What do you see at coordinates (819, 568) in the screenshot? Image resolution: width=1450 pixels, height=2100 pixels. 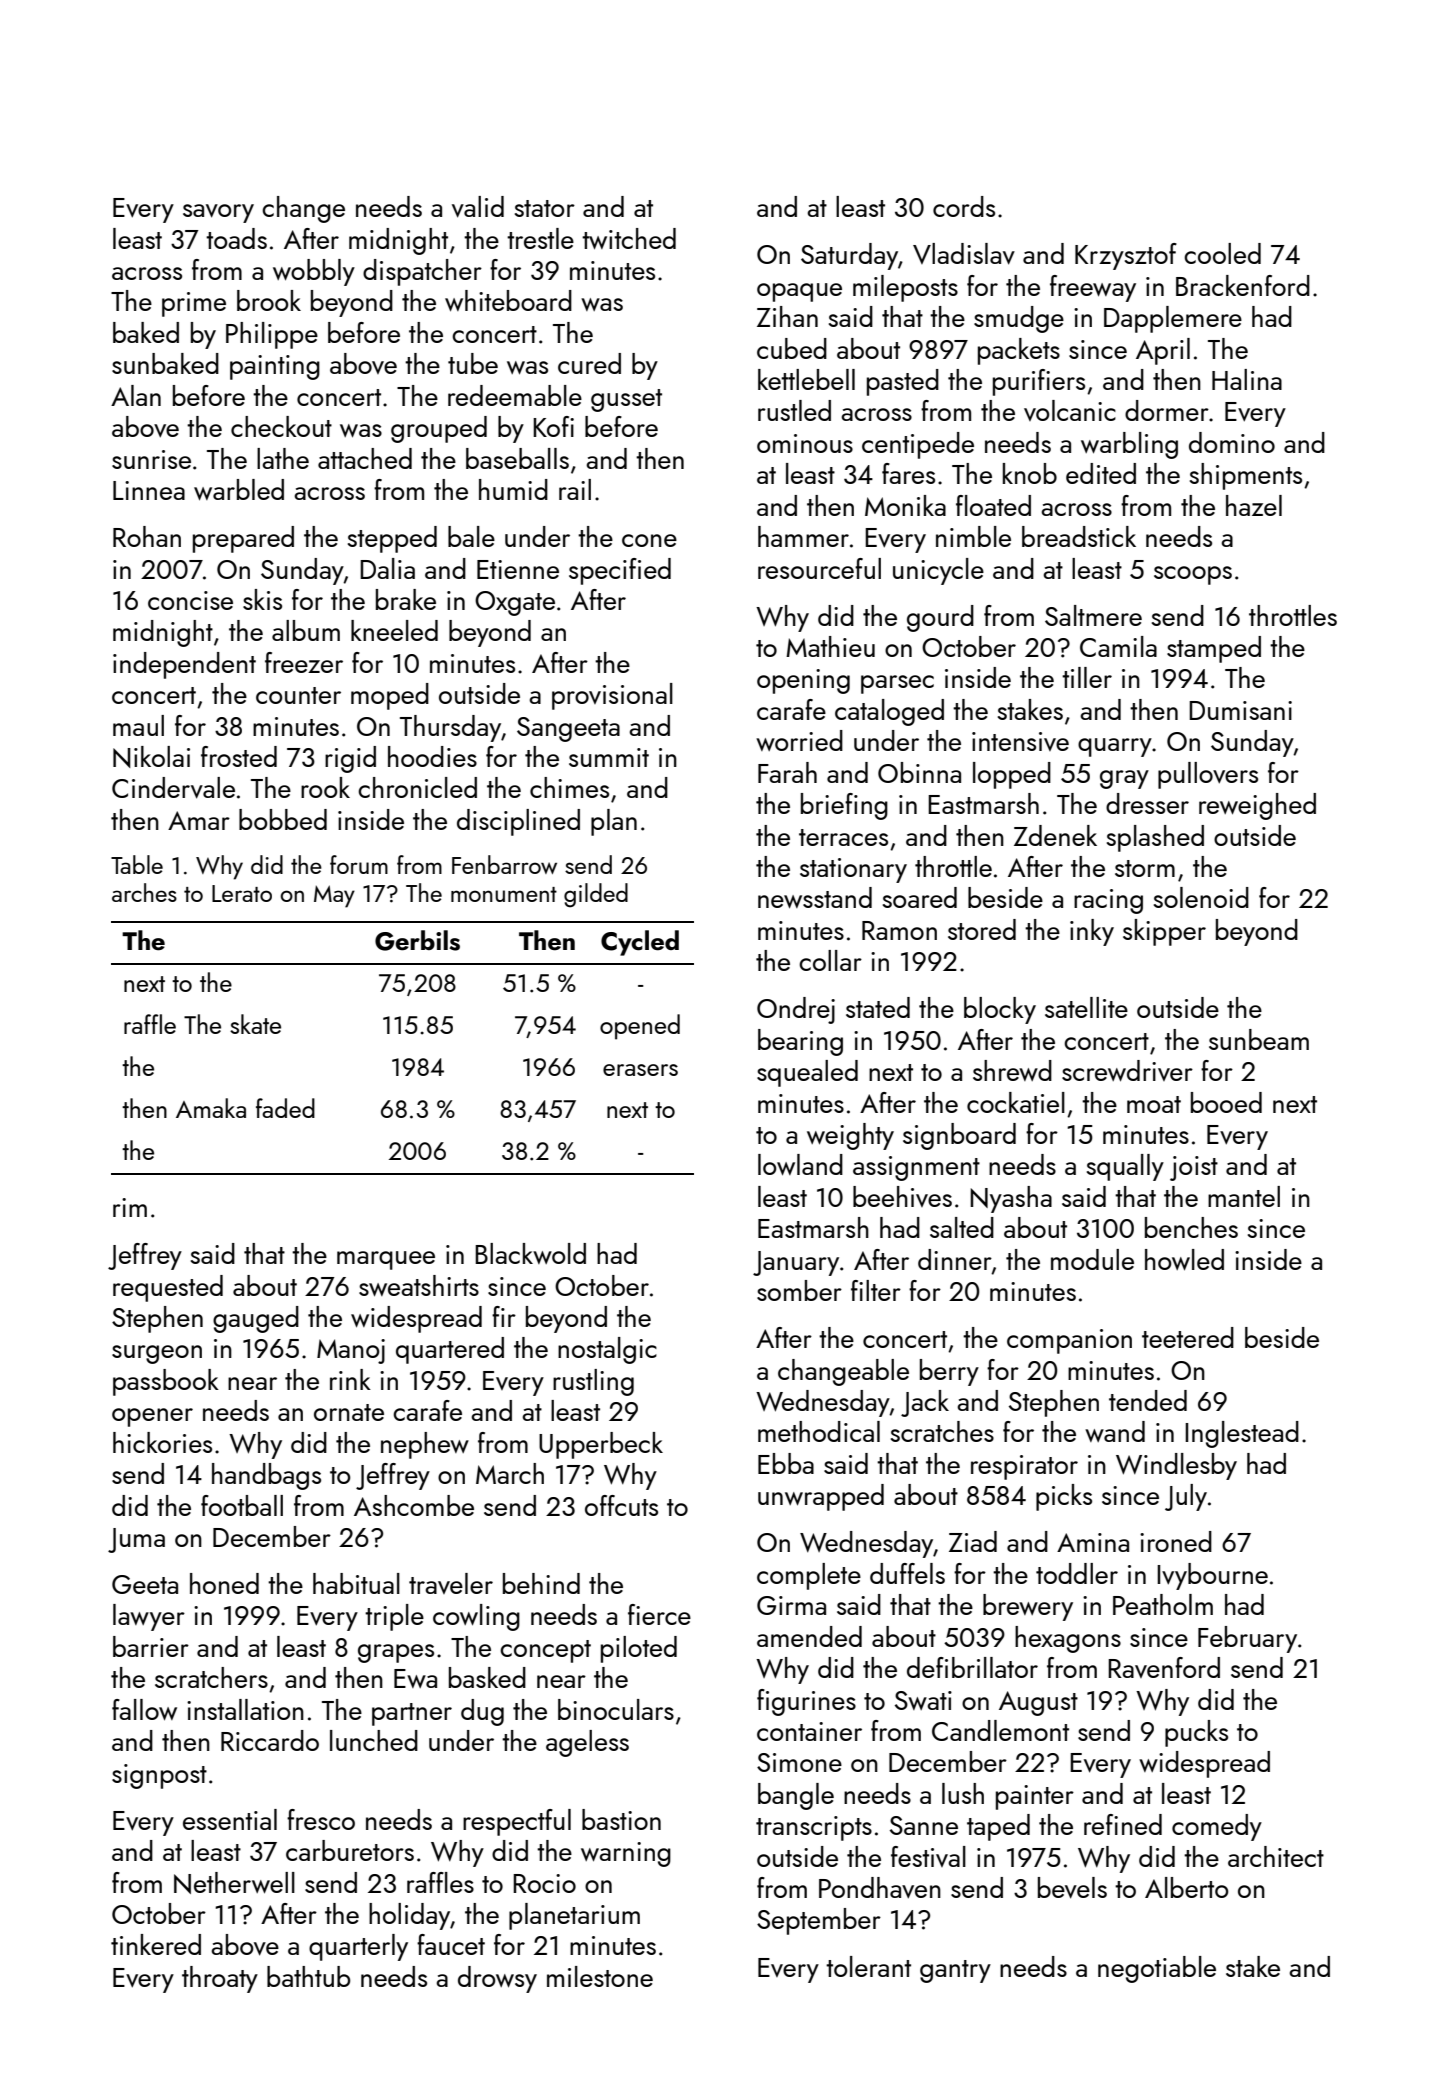 I see `resourceful` at bounding box center [819, 568].
